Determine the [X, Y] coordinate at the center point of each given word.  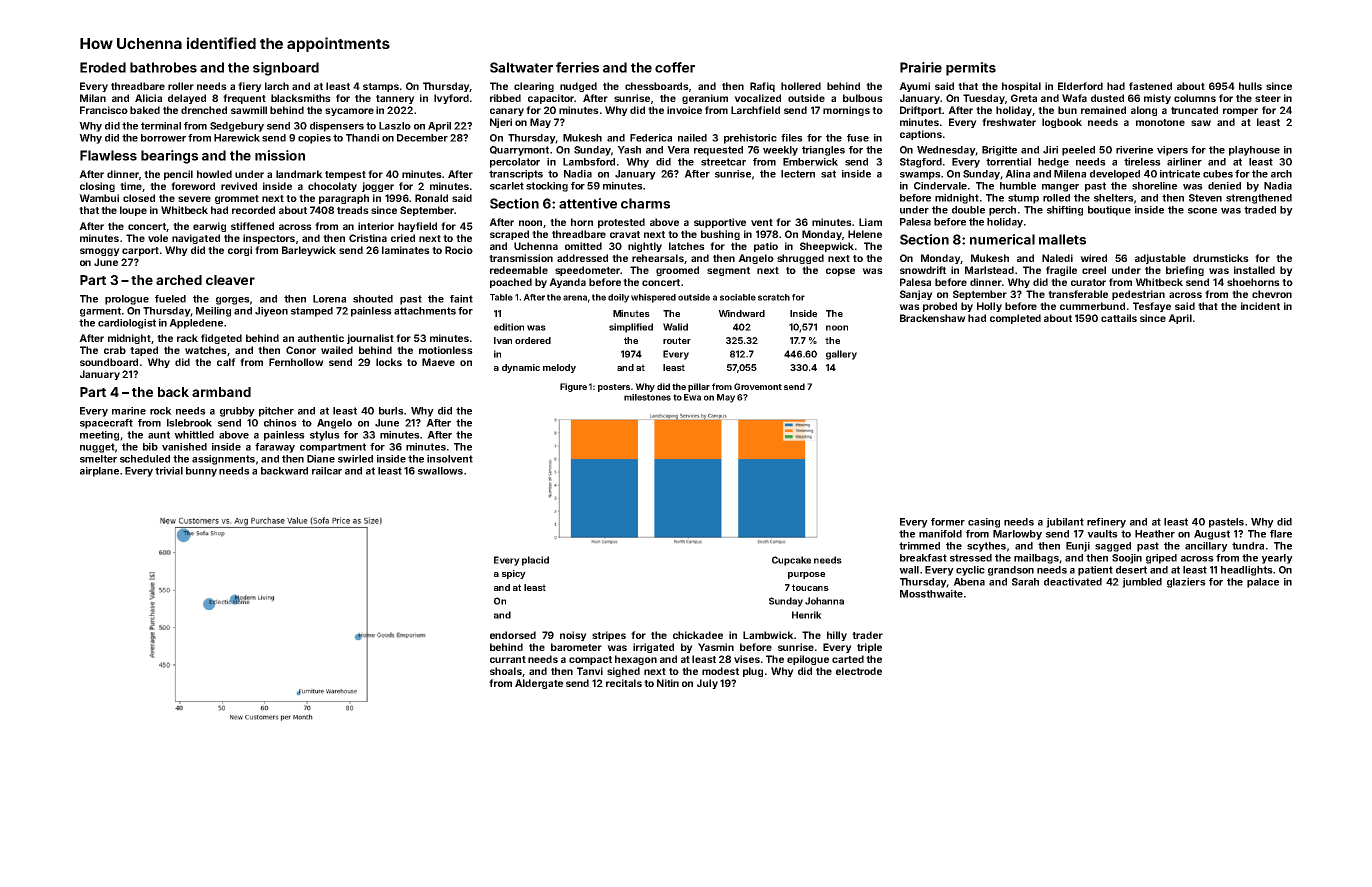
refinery [1106, 523]
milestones [647, 397]
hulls [1250, 86]
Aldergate [539, 684]
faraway [275, 448]
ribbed [505, 98]
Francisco [104, 110]
